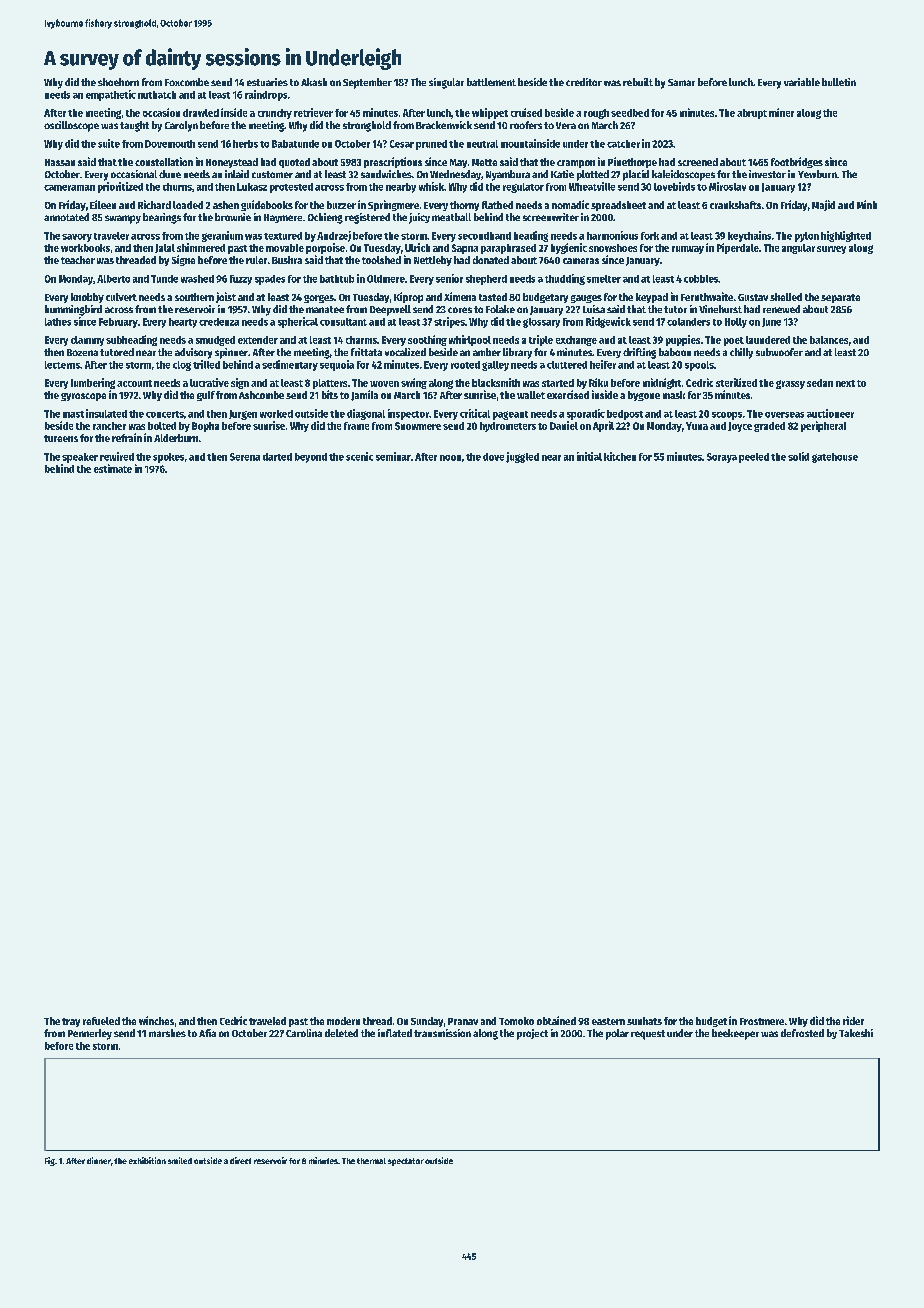 This screenshot has width=924, height=1308. What do you see at coordinates (156, 1020) in the screenshot?
I see `winches` at bounding box center [156, 1020].
